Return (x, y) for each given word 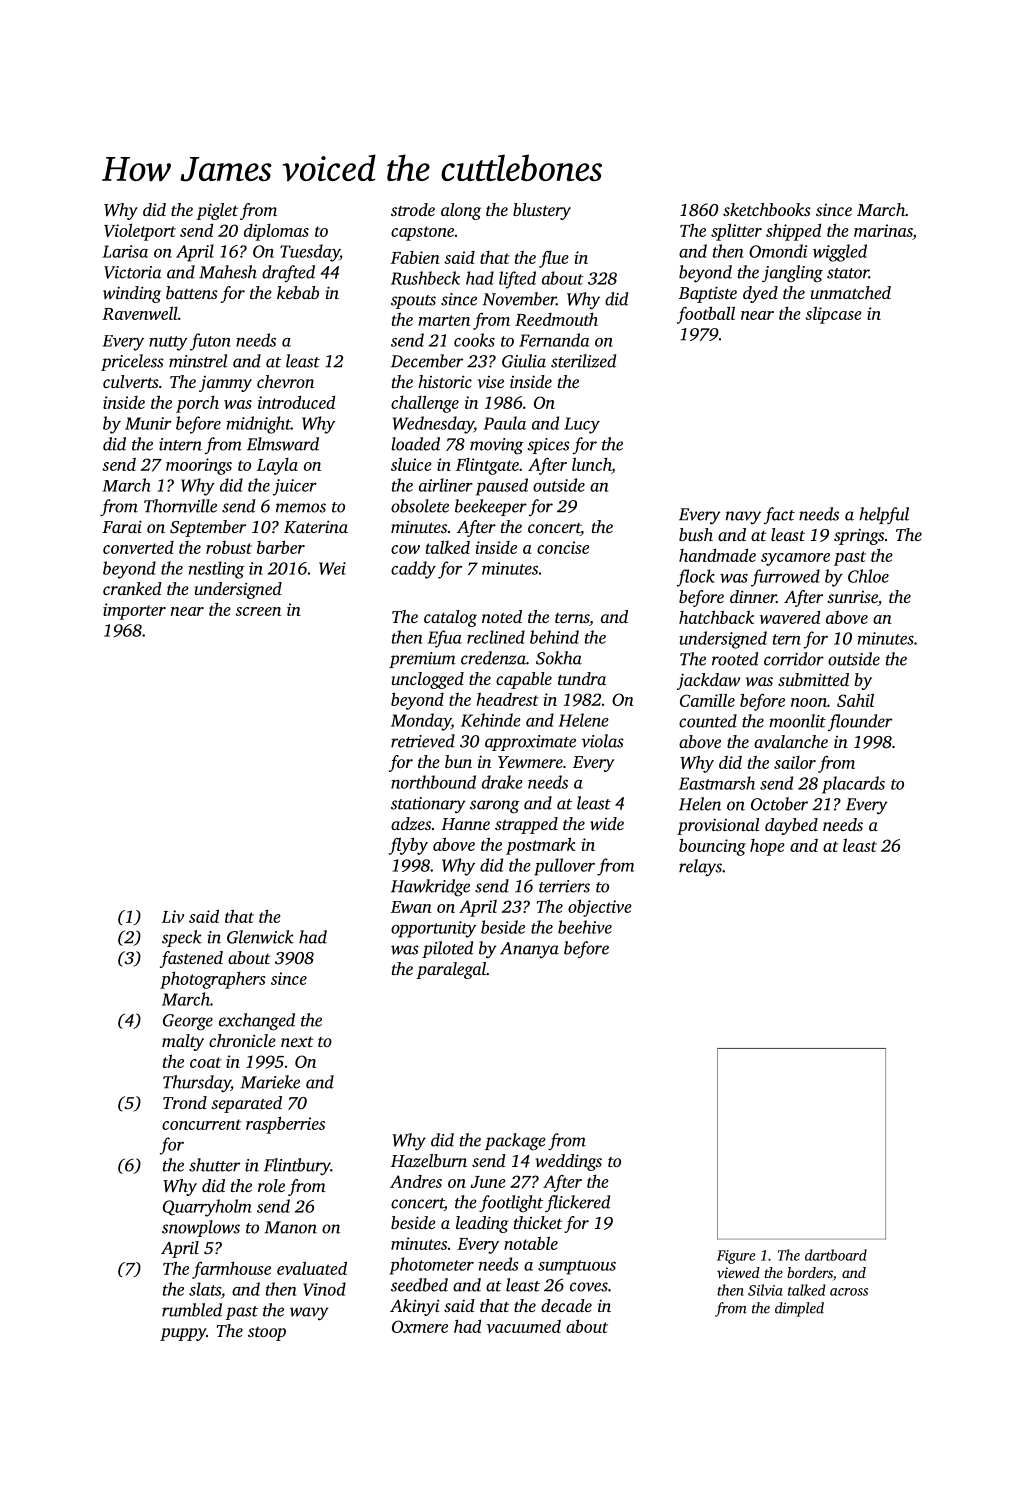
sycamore (795, 559)
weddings (568, 1162)
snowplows (201, 1228)
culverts (131, 381)
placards (853, 785)
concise (563, 547)
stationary (428, 805)
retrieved (423, 741)
